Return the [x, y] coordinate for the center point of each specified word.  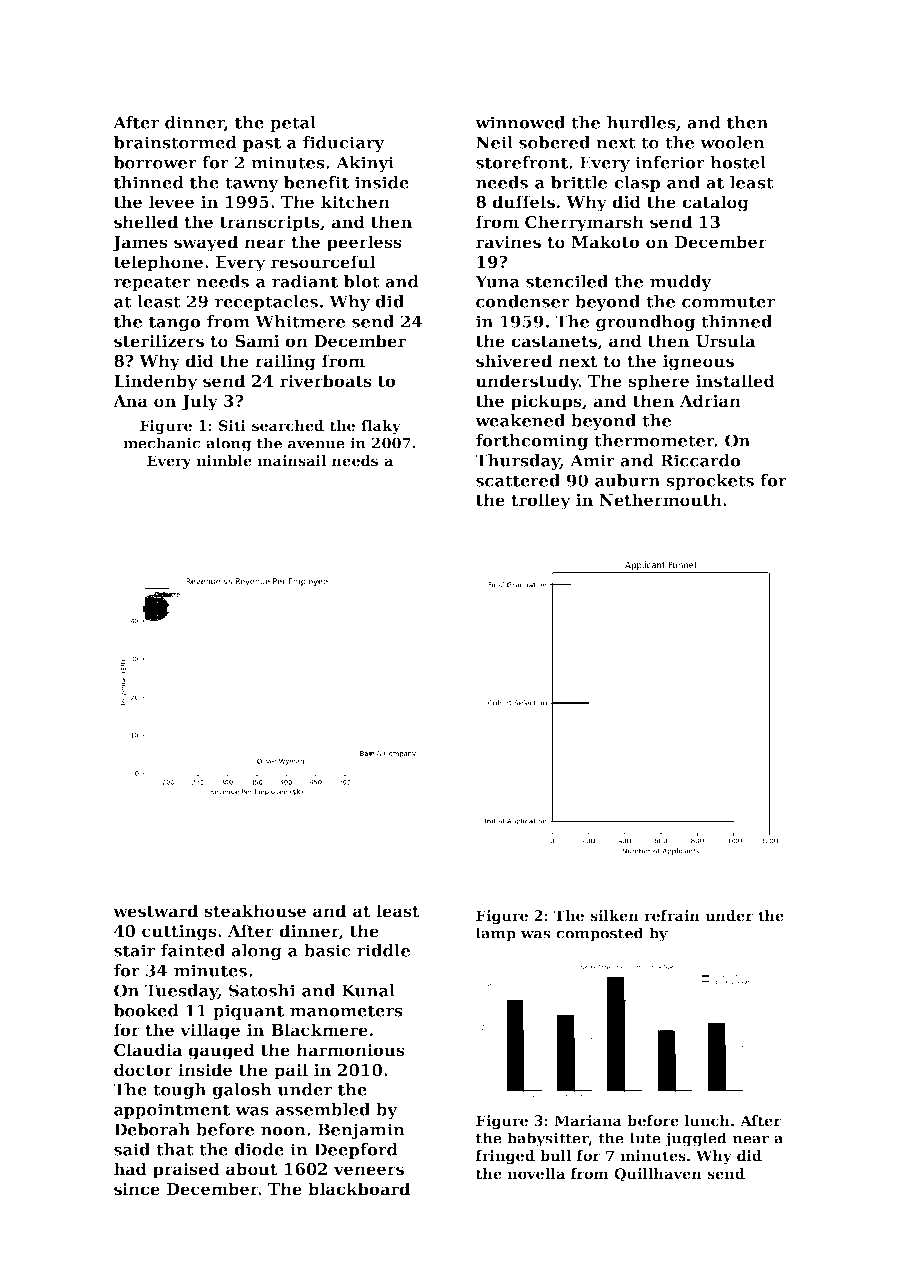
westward [155, 911]
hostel [738, 162]
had [130, 1169]
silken [614, 915]
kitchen [355, 202]
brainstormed [175, 142]
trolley [541, 501]
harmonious [350, 1050]
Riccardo [700, 460]
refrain [672, 915]
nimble [224, 460]
